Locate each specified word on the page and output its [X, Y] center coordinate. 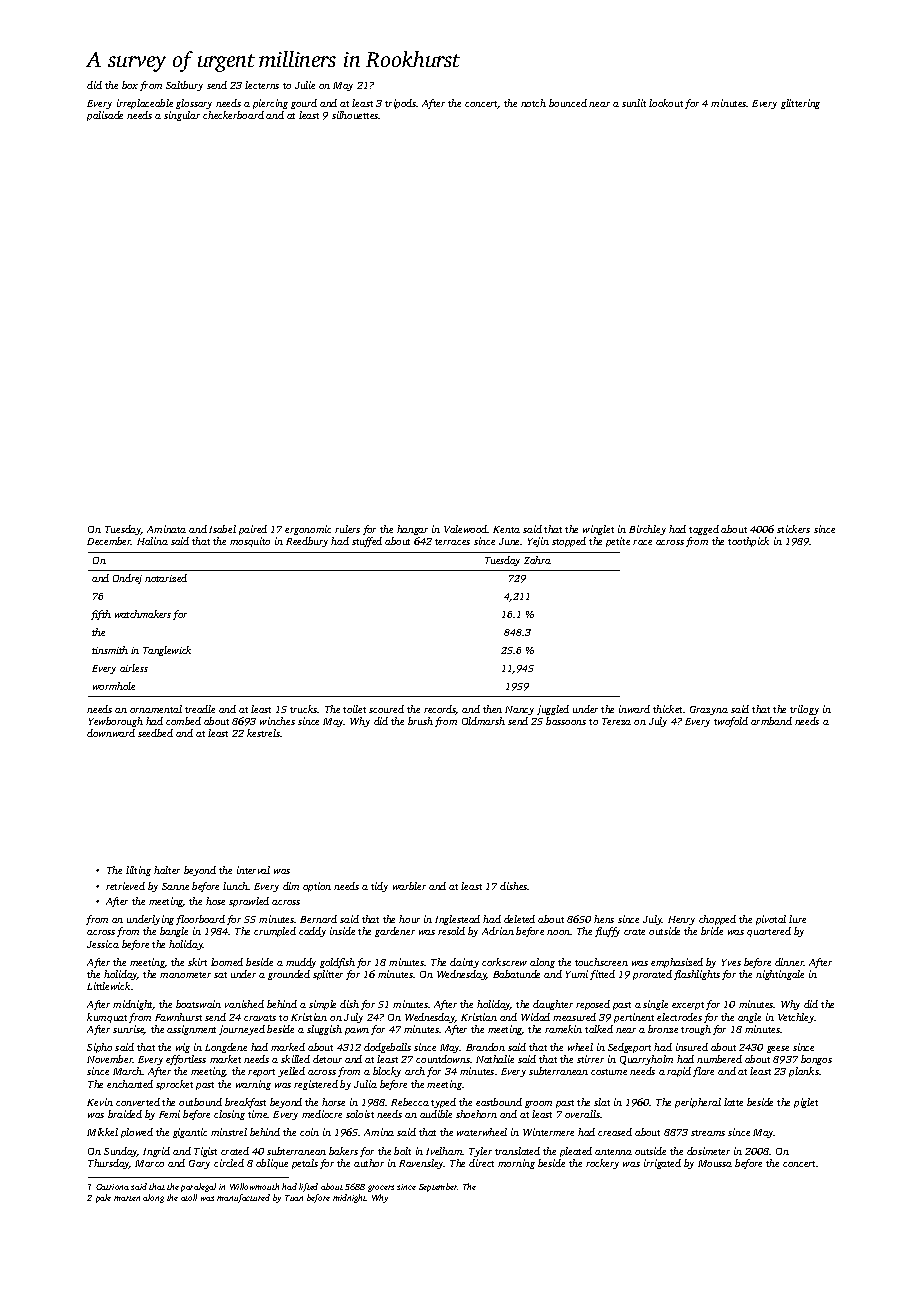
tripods [400, 104]
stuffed [367, 542]
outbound [200, 1102]
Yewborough [116, 722]
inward [634, 709]
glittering [800, 104]
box [130, 85]
